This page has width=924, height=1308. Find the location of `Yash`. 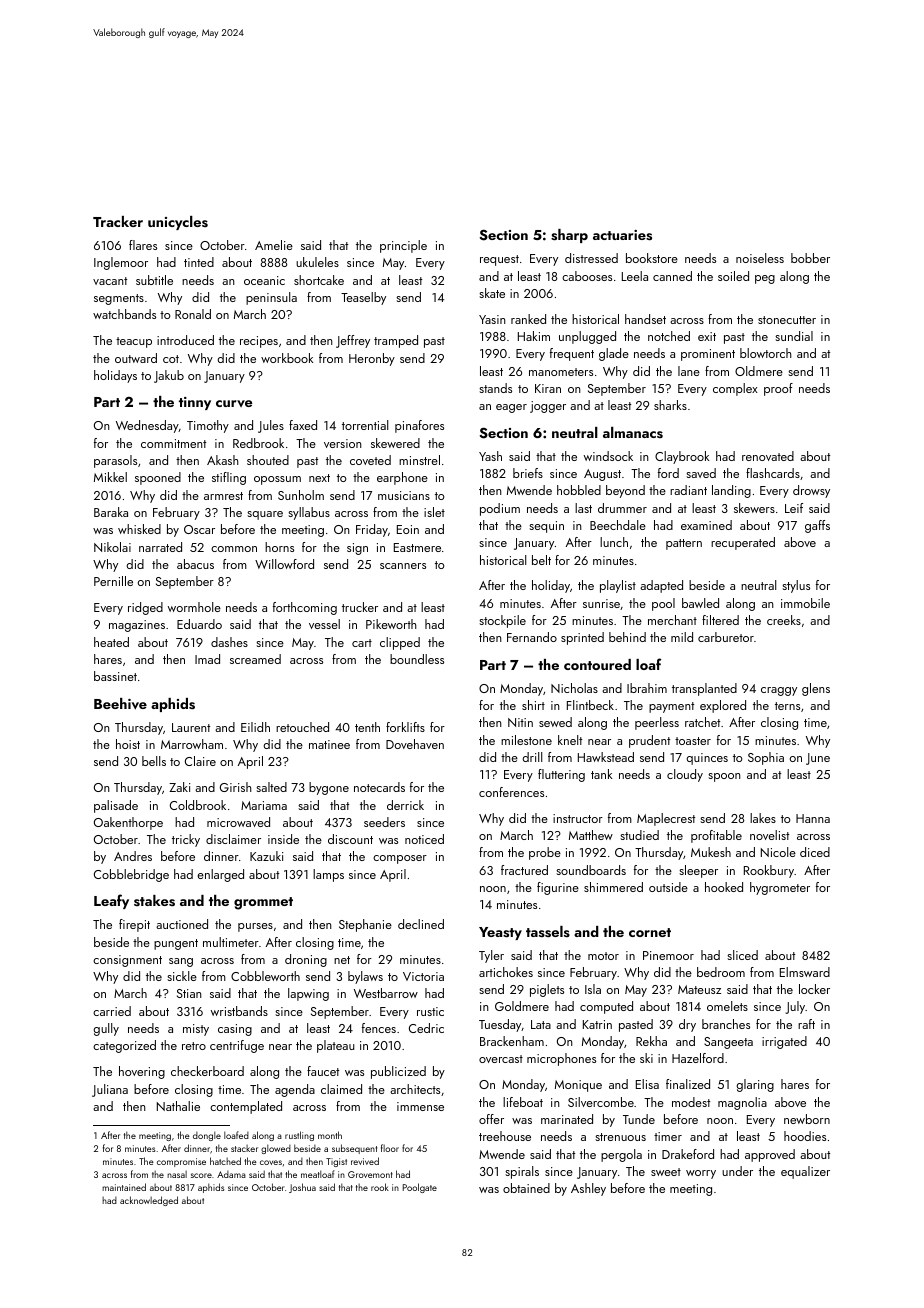

Yash is located at coordinates (490, 456).
